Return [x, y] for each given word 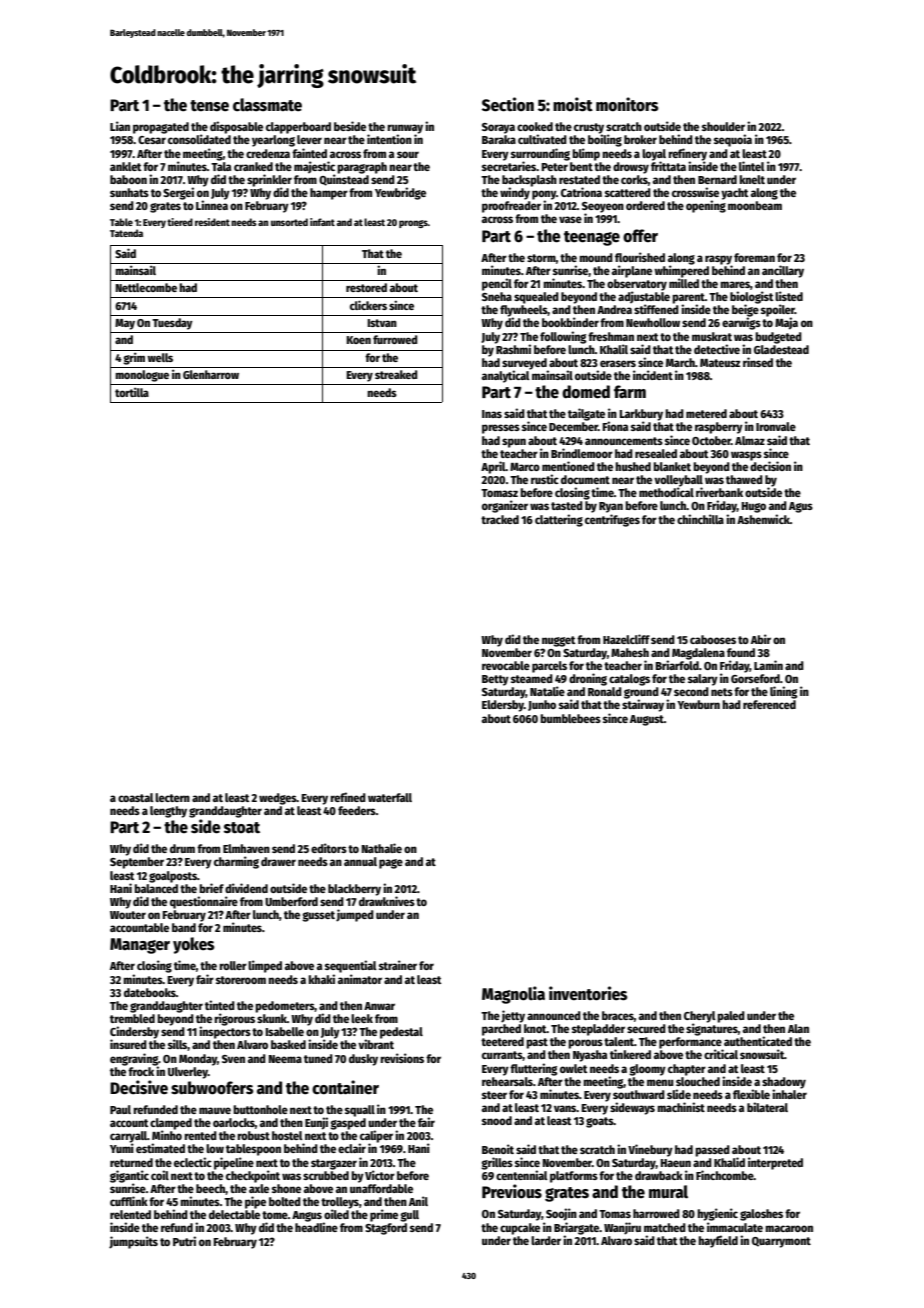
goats [600, 1122]
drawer [278, 861]
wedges [278, 799]
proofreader [511, 207]
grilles [497, 1163]
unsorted [289, 222]
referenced [769, 704]
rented [200, 1135]
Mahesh [630, 652]
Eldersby [503, 706]
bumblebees [570, 718]
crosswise [695, 192]
